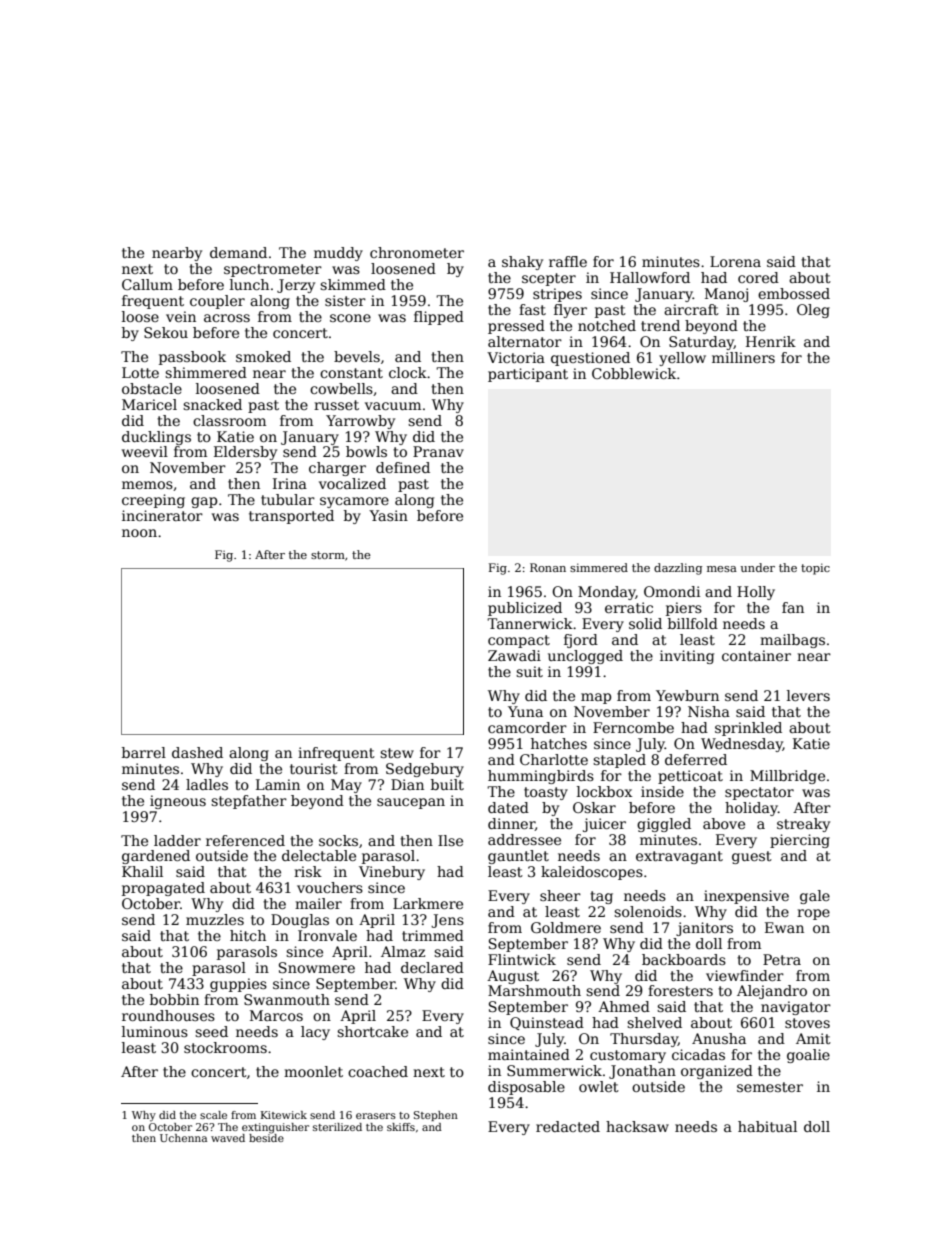 This screenshot has height=1233, width=952. Describe the element at coordinates (815, 569) in the screenshot. I see `topic` at that location.
